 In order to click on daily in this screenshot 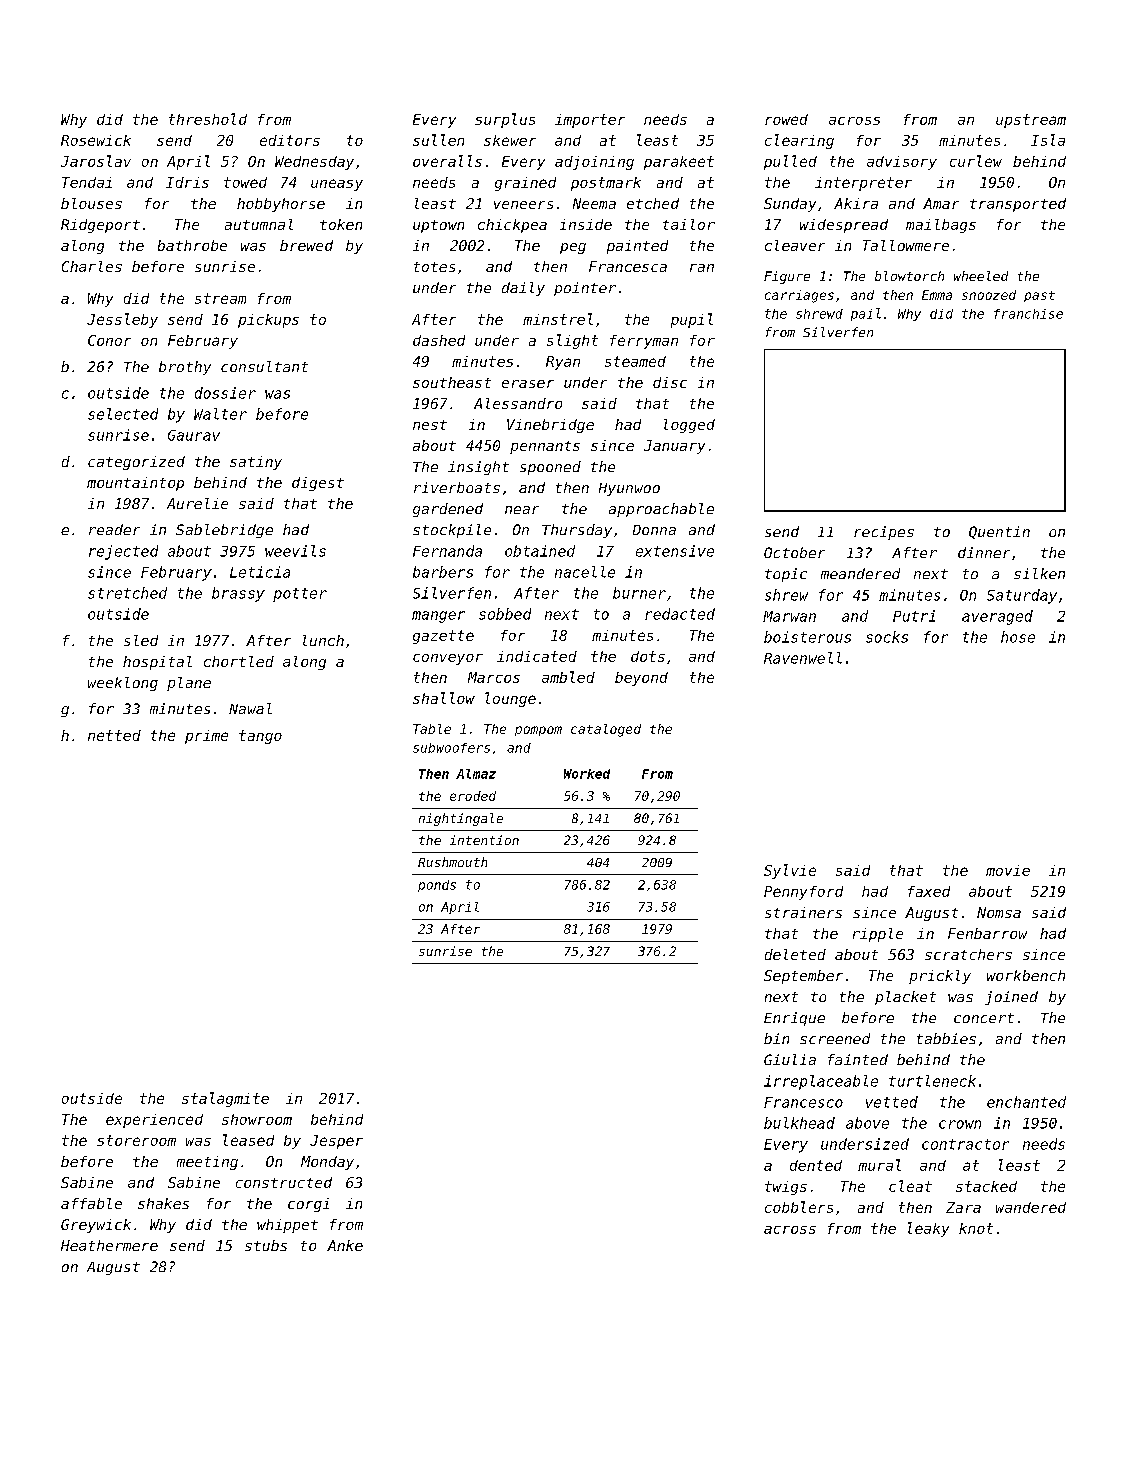, I will do `click(523, 289)`.
